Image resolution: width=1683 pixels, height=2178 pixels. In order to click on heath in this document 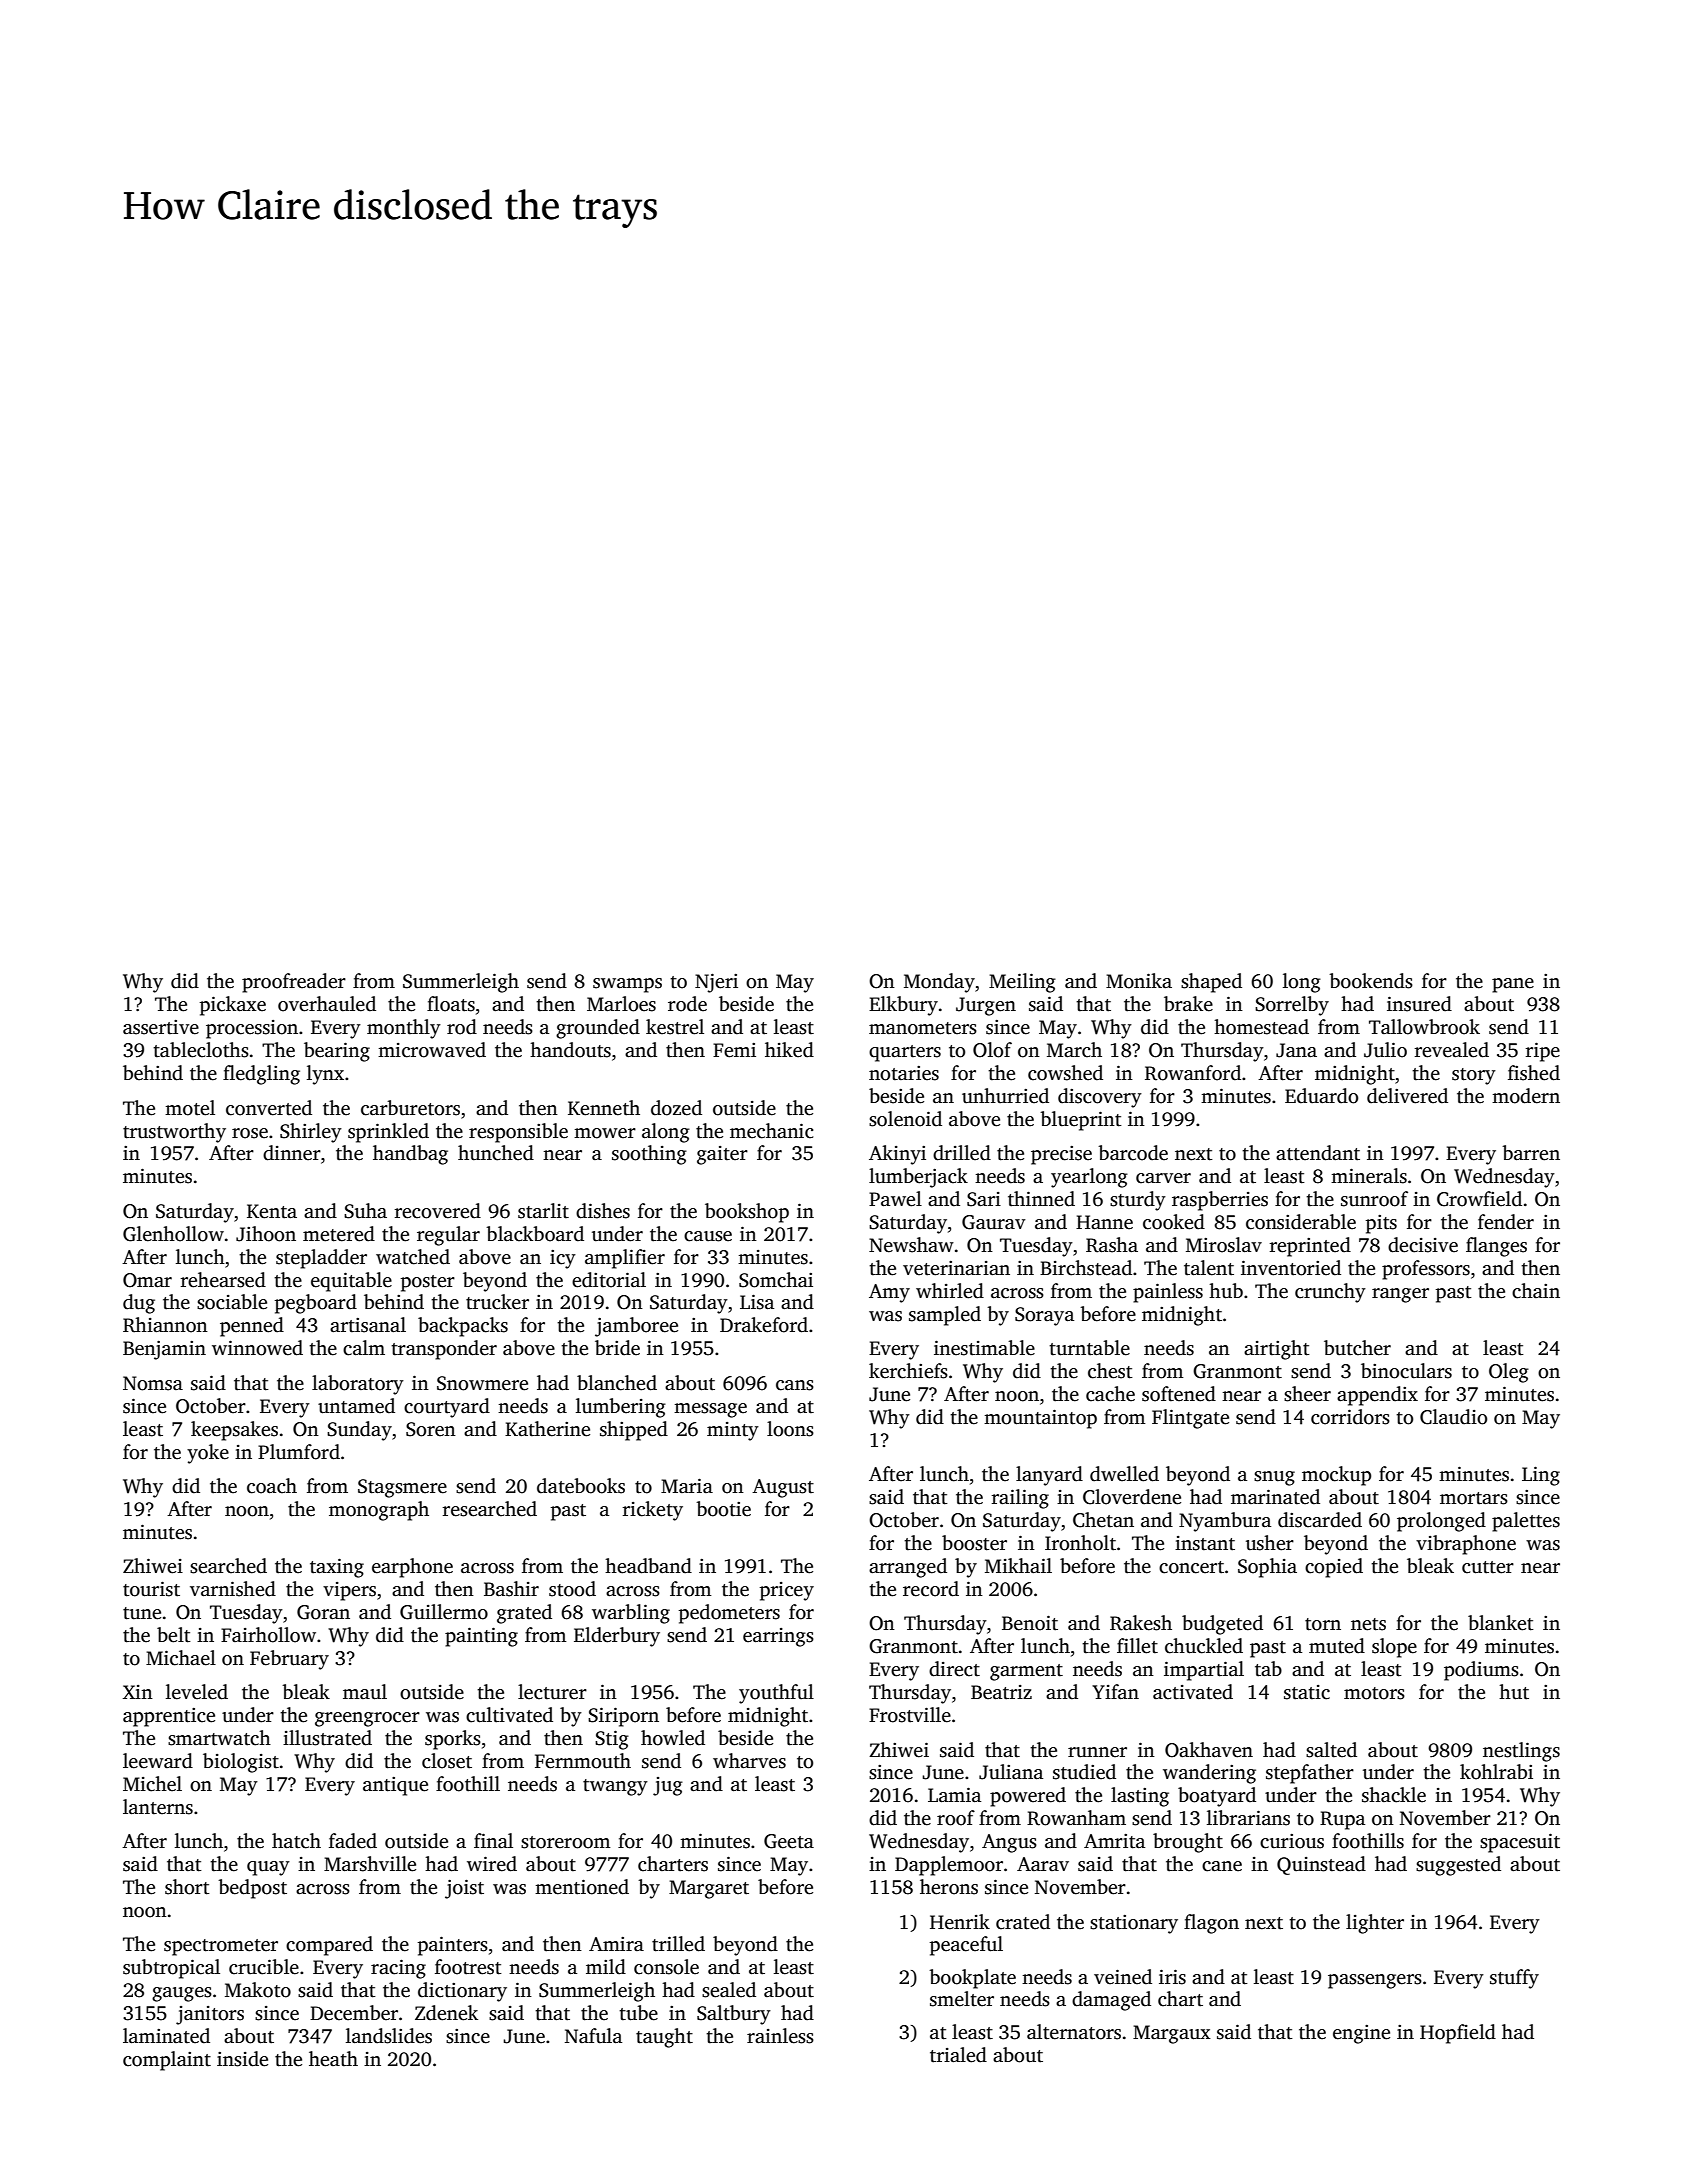, I will do `click(333, 2059)`.
